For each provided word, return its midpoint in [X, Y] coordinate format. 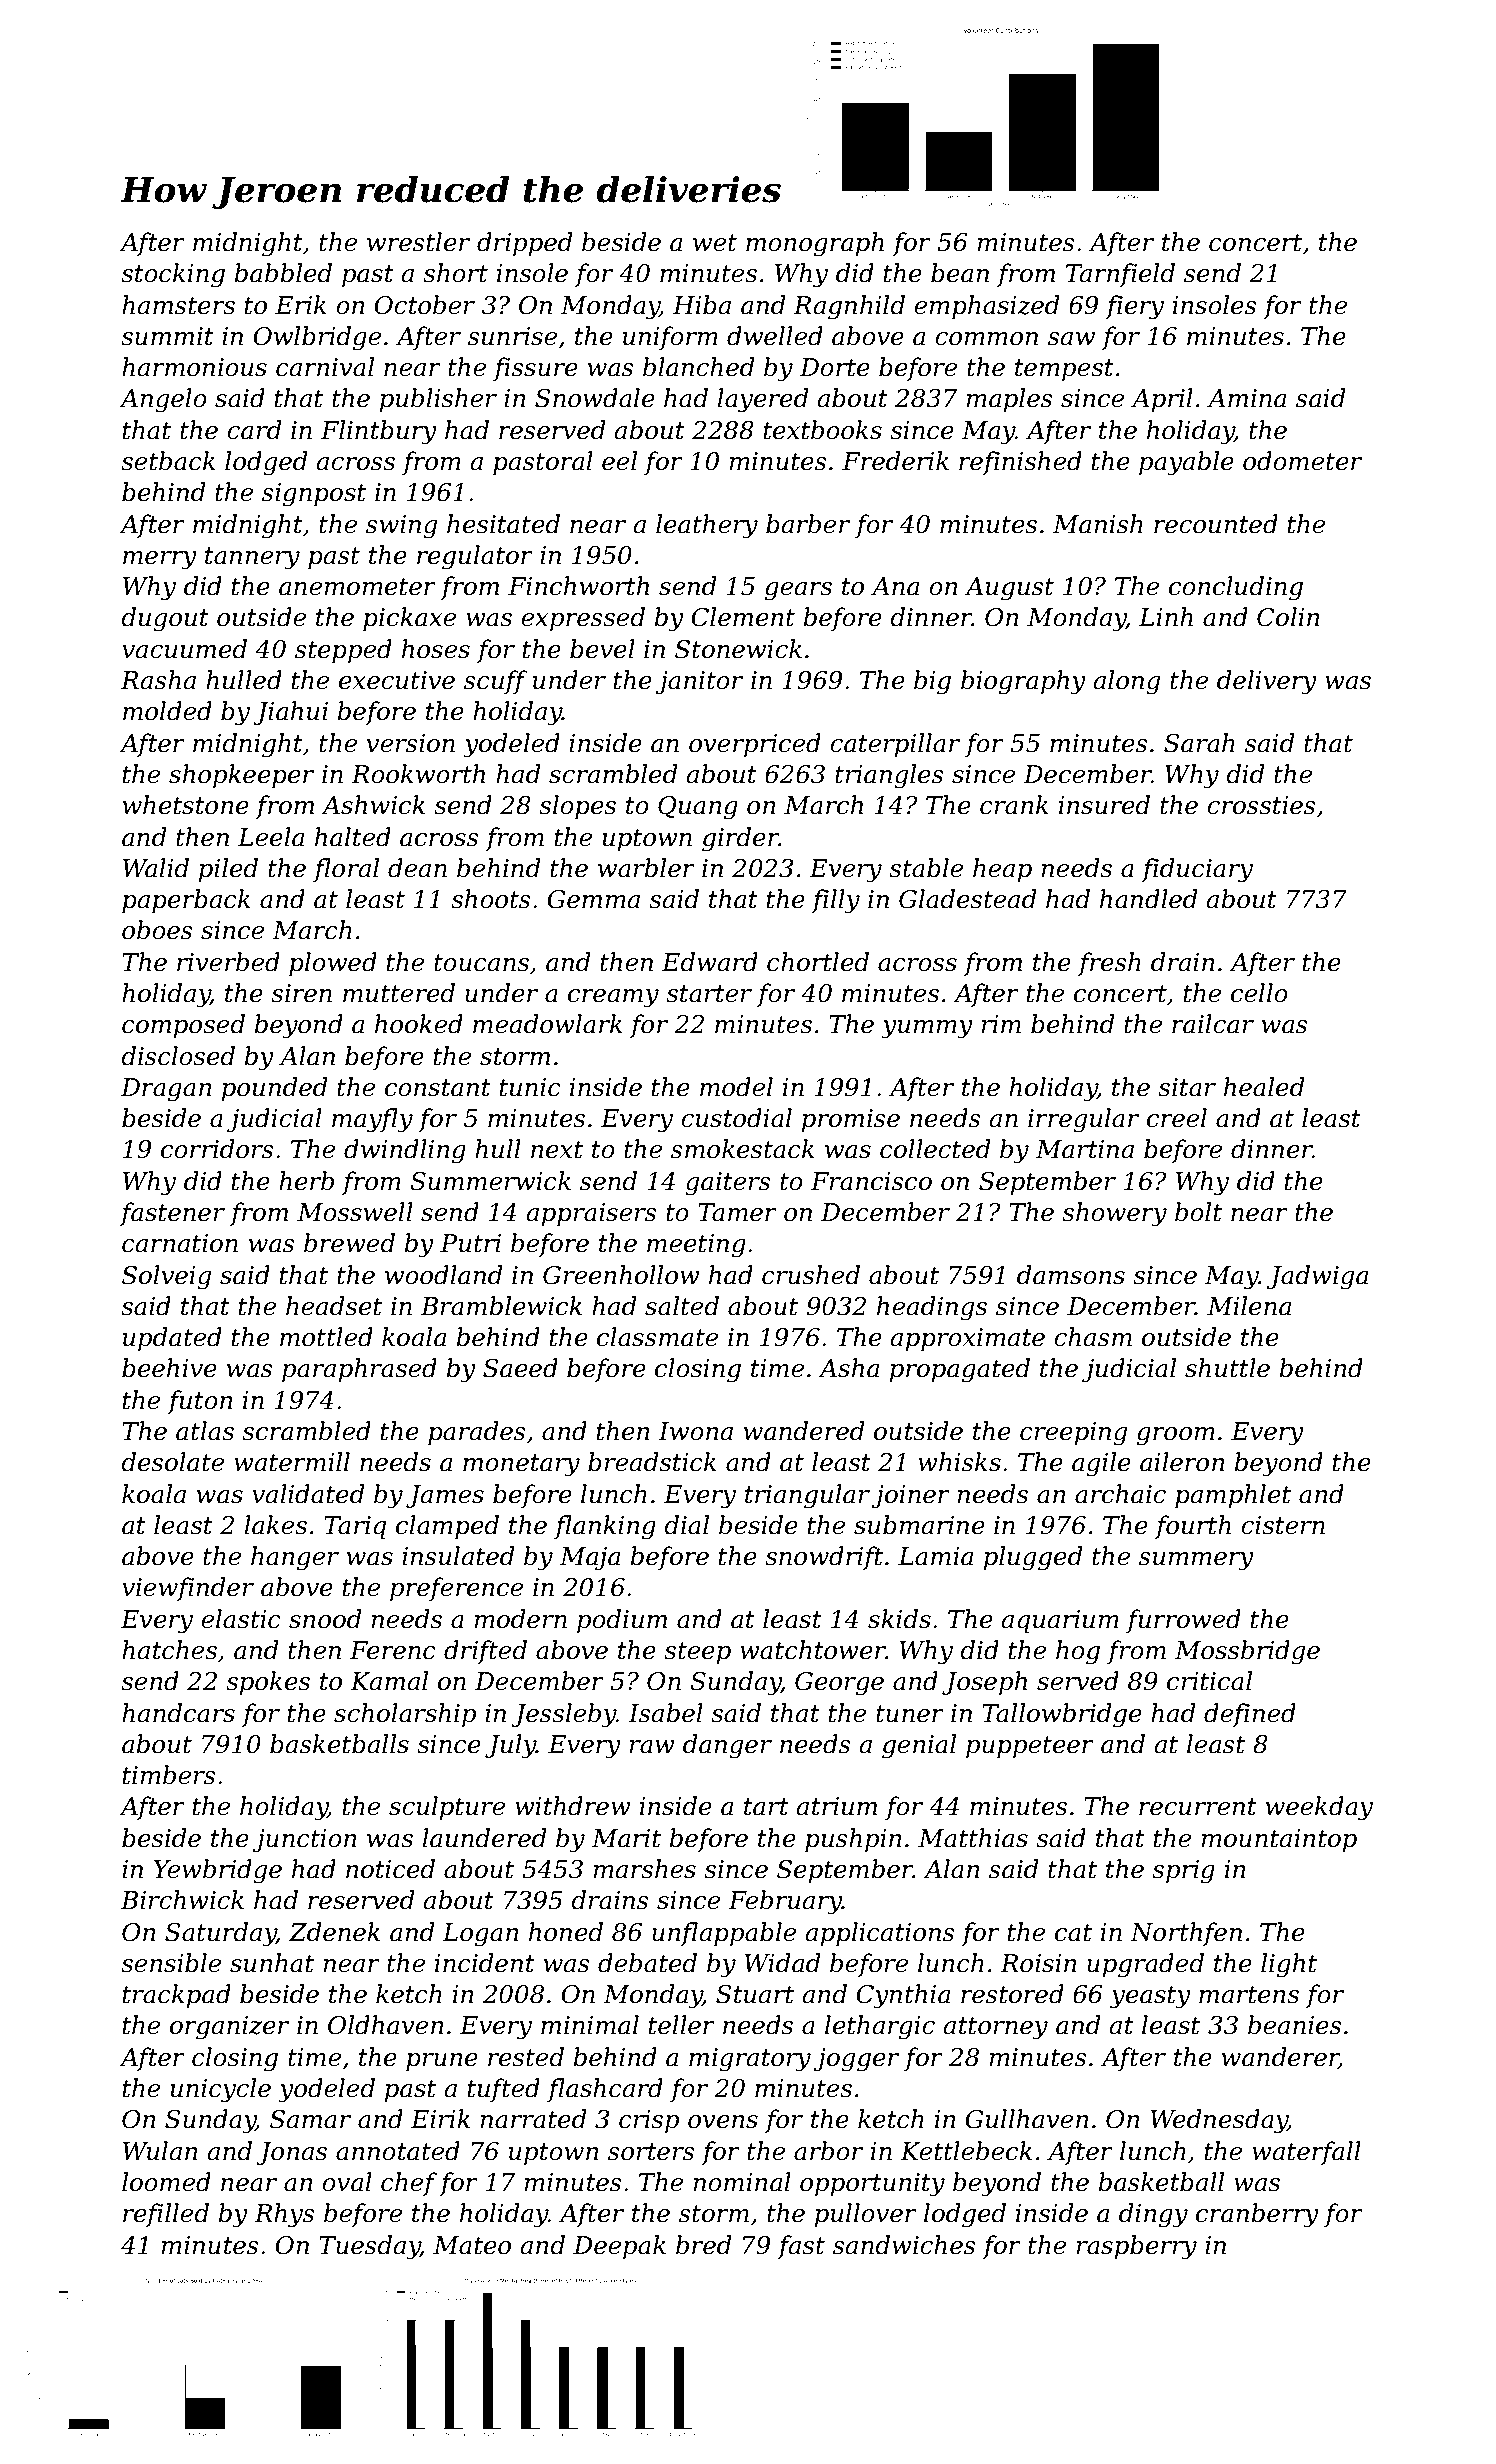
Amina [1246, 398]
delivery [1267, 682]
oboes [157, 930]
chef [409, 2184]
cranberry [1257, 2215]
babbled [283, 273]
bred [703, 2245]
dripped [524, 244]
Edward [710, 962]
